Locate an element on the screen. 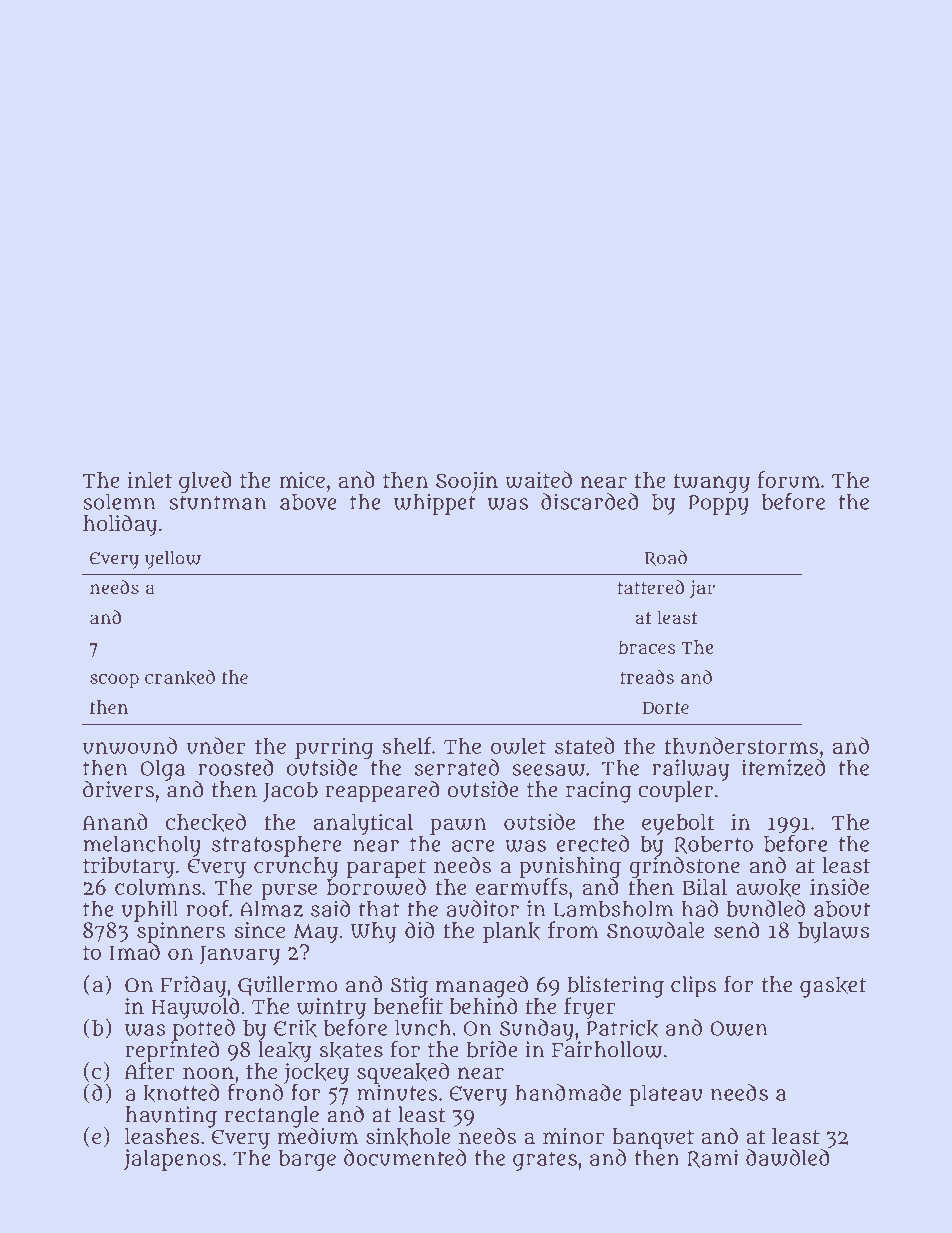 This screenshot has width=952, height=1233. After is located at coordinates (149, 1070).
